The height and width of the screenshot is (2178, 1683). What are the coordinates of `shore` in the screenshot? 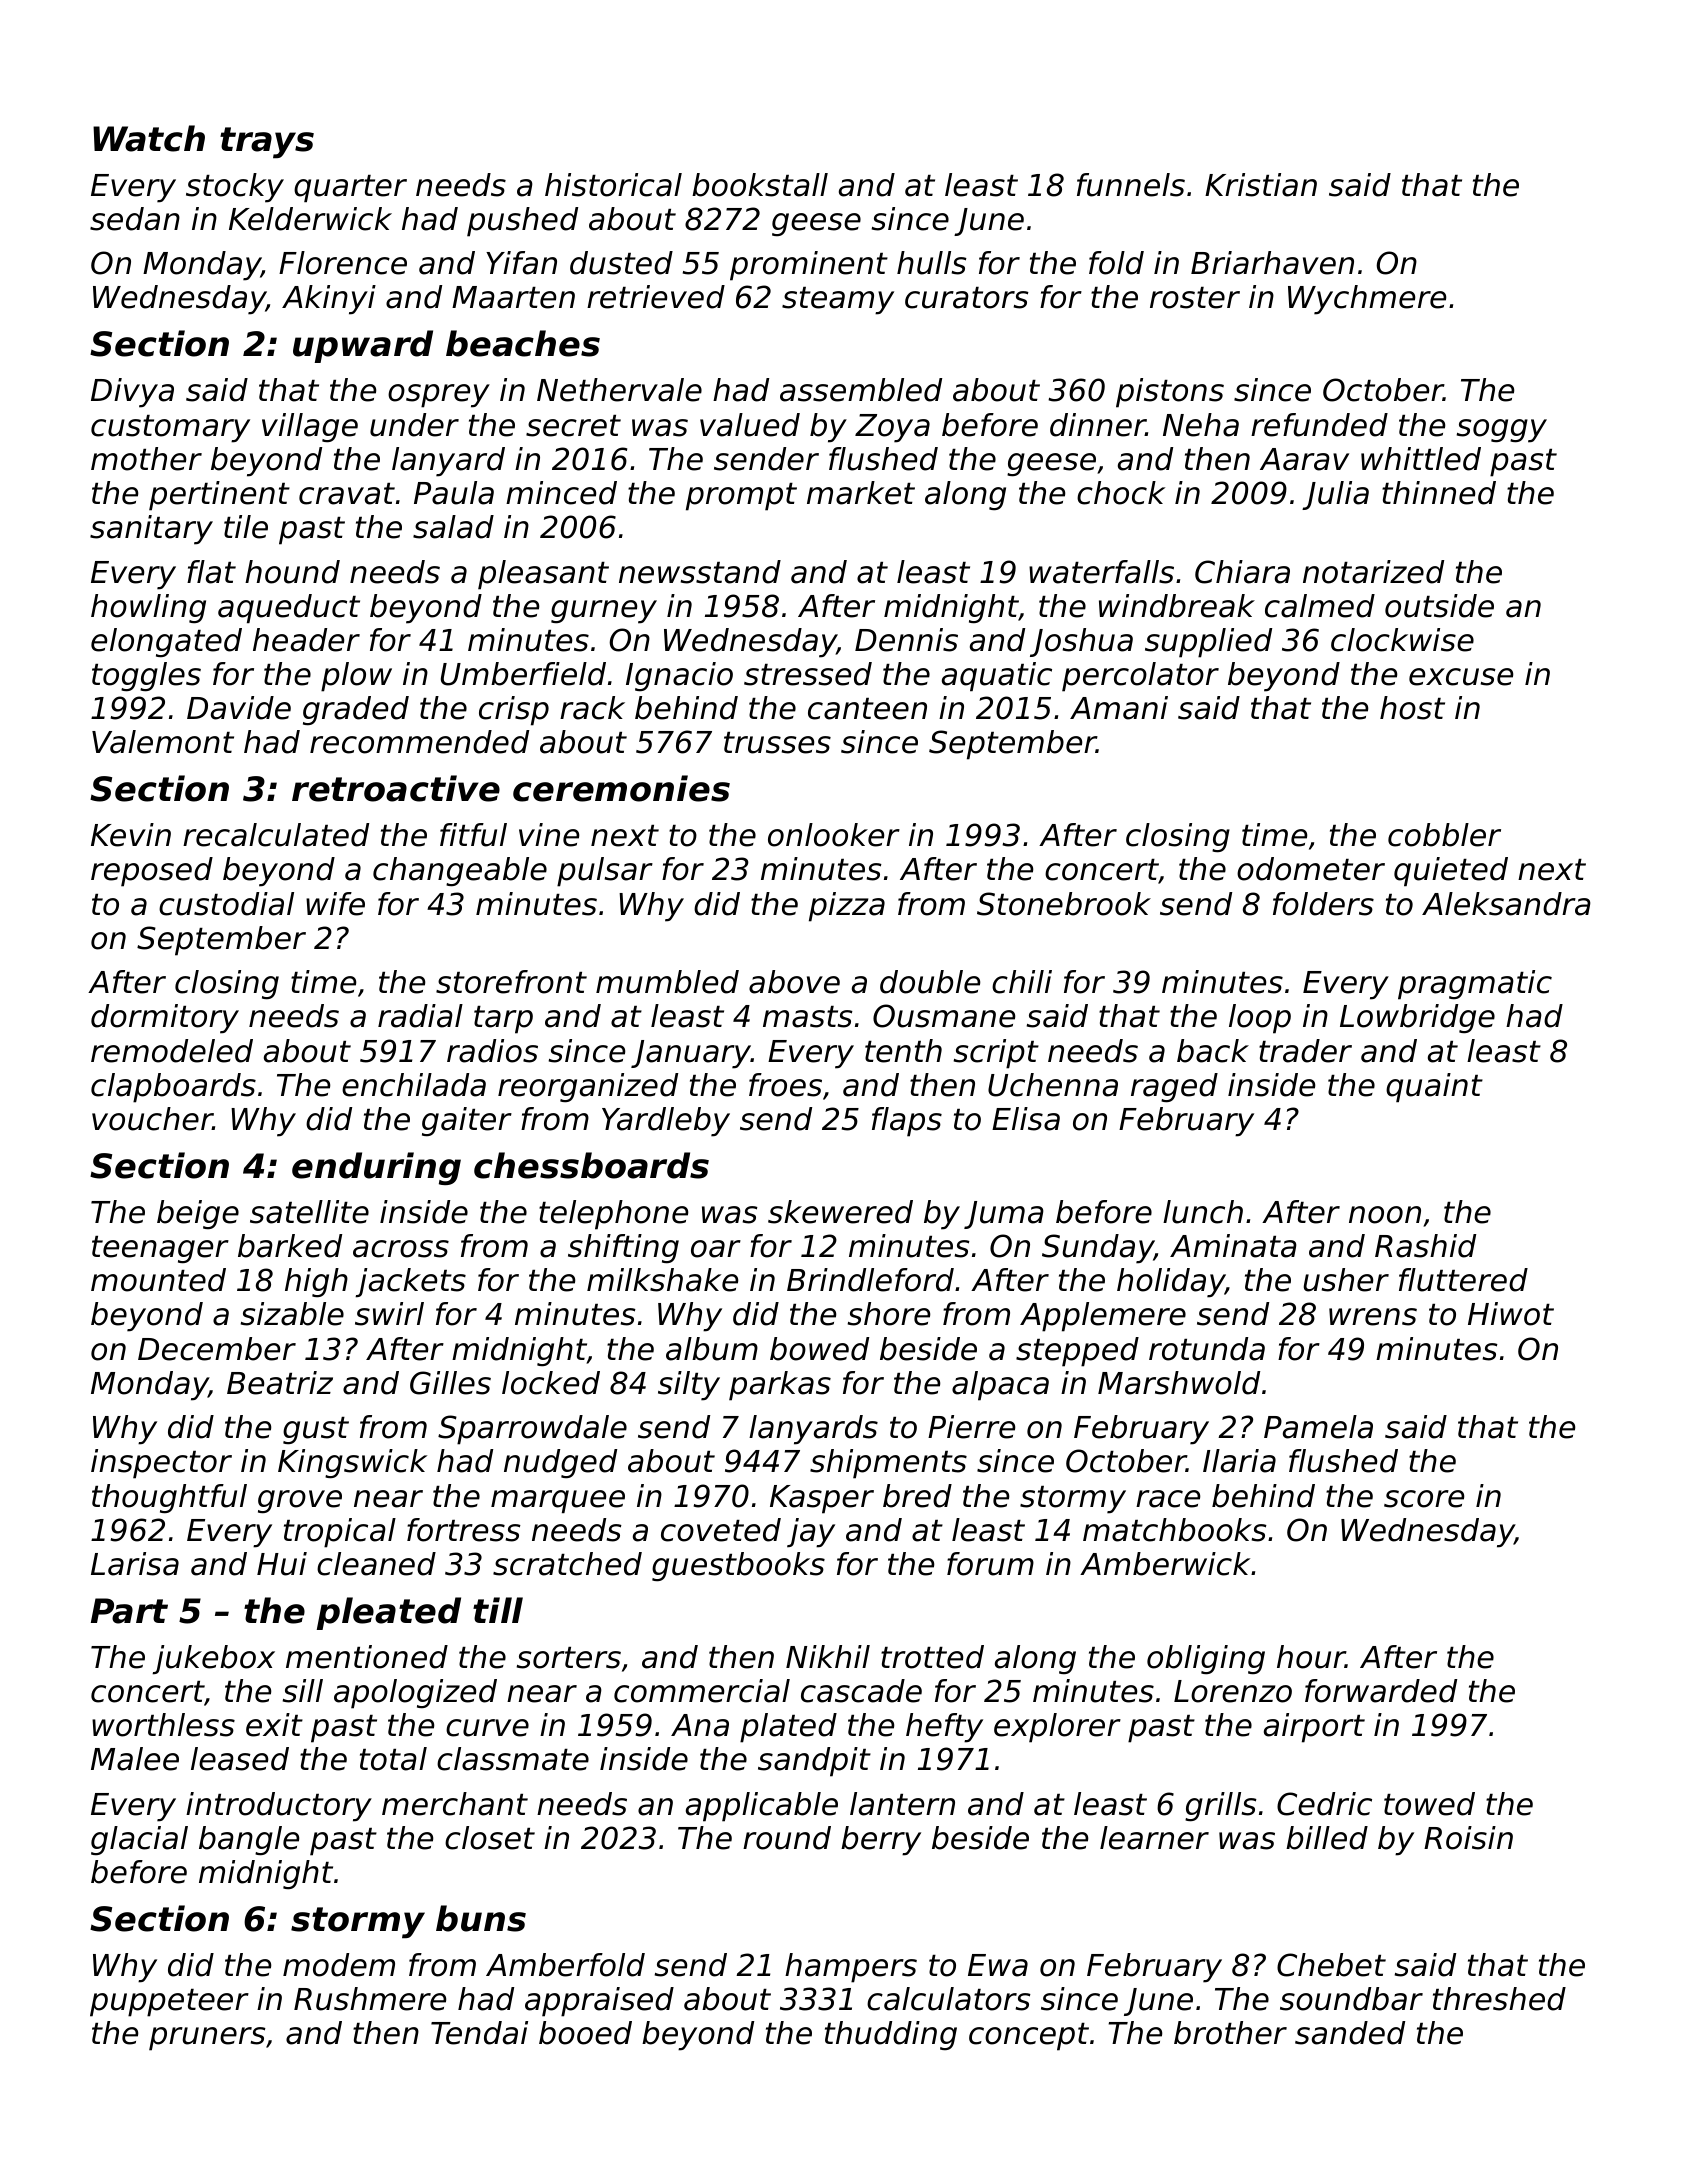 It's located at (889, 1314).
